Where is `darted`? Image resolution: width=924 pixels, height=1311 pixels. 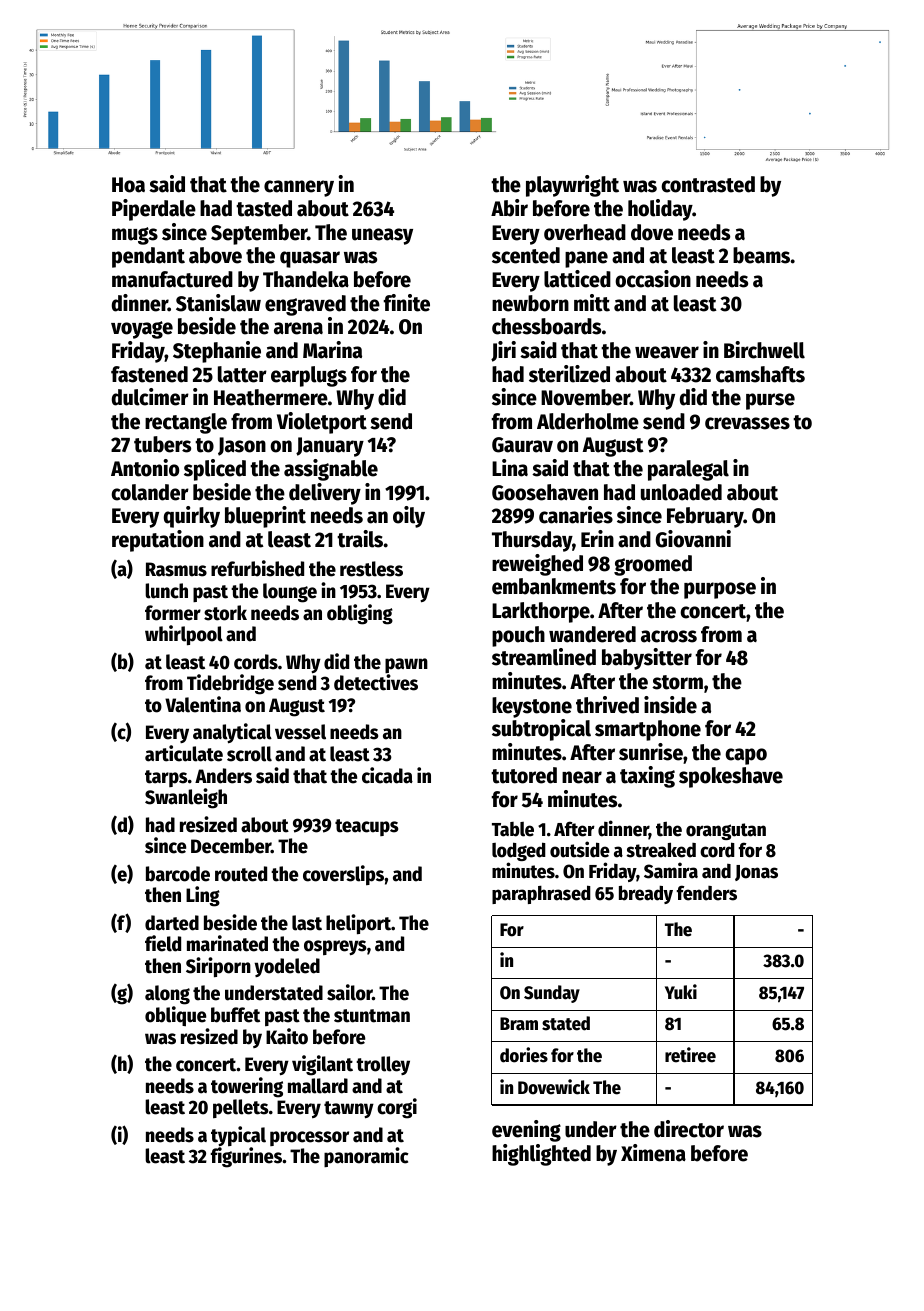
darted is located at coordinates (172, 923).
